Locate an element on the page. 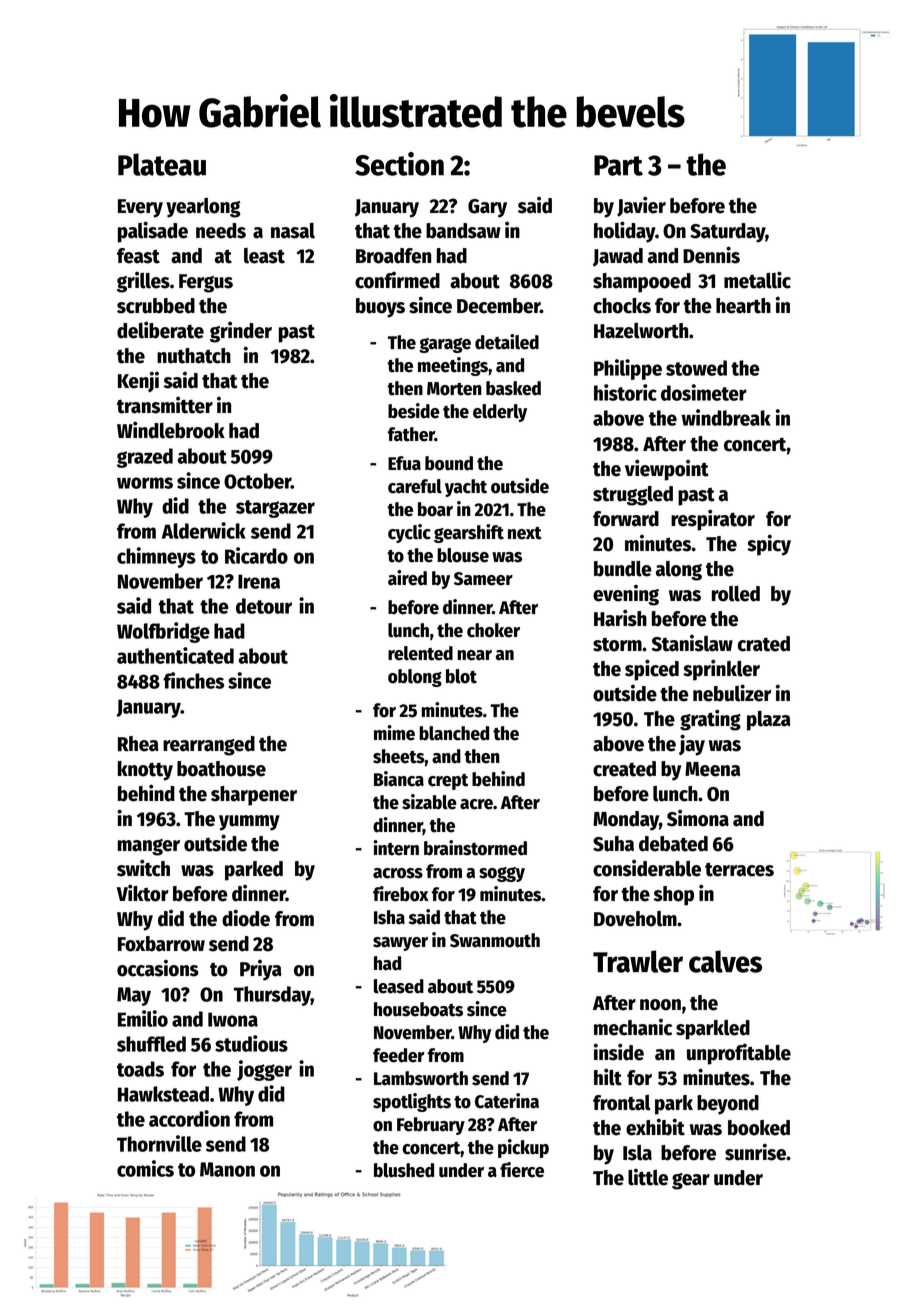 The width and height of the document is (908, 1316). manger is located at coordinates (149, 847).
